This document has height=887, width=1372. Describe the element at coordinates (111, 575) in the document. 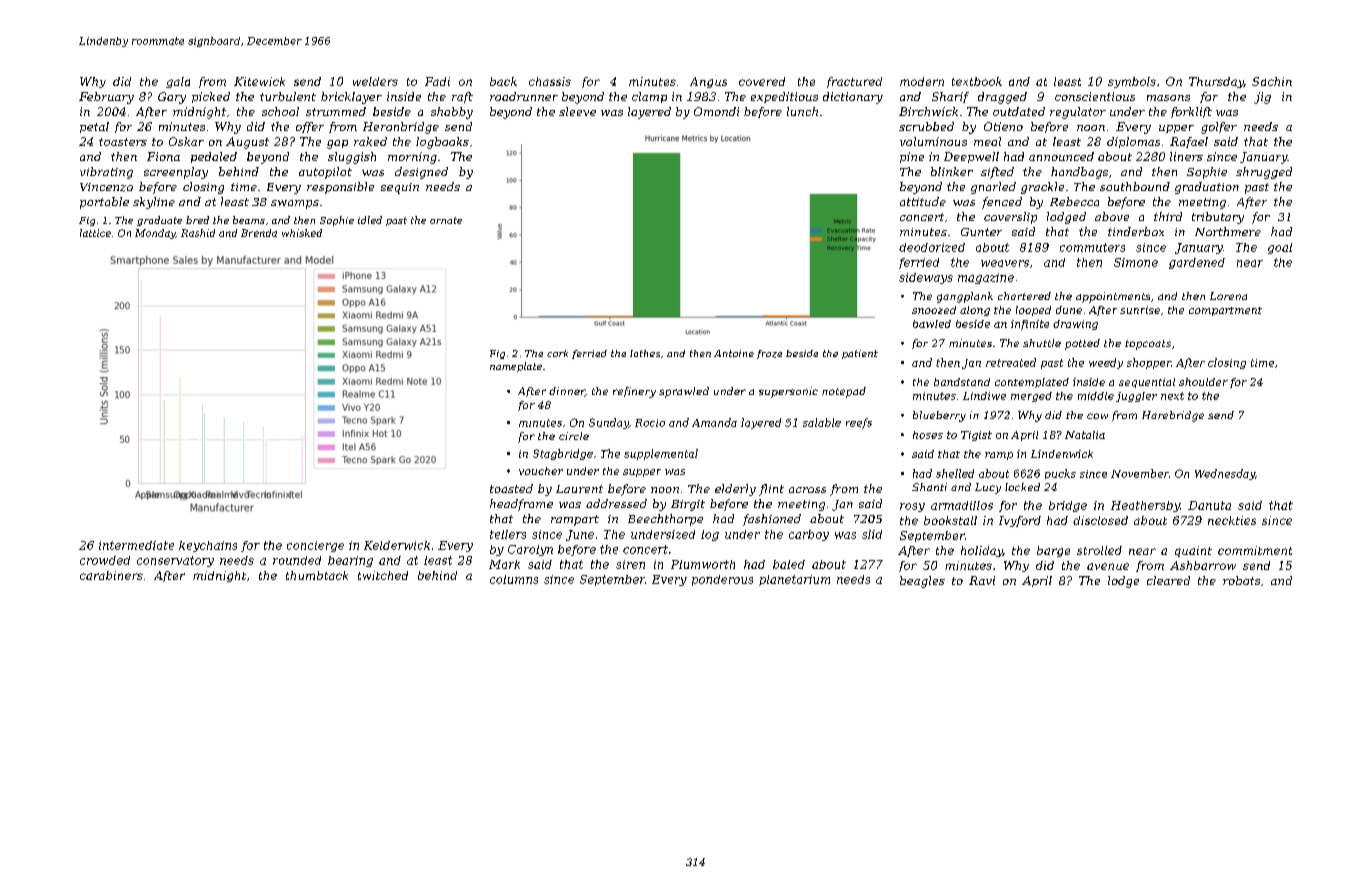

I see `carabiners` at that location.
